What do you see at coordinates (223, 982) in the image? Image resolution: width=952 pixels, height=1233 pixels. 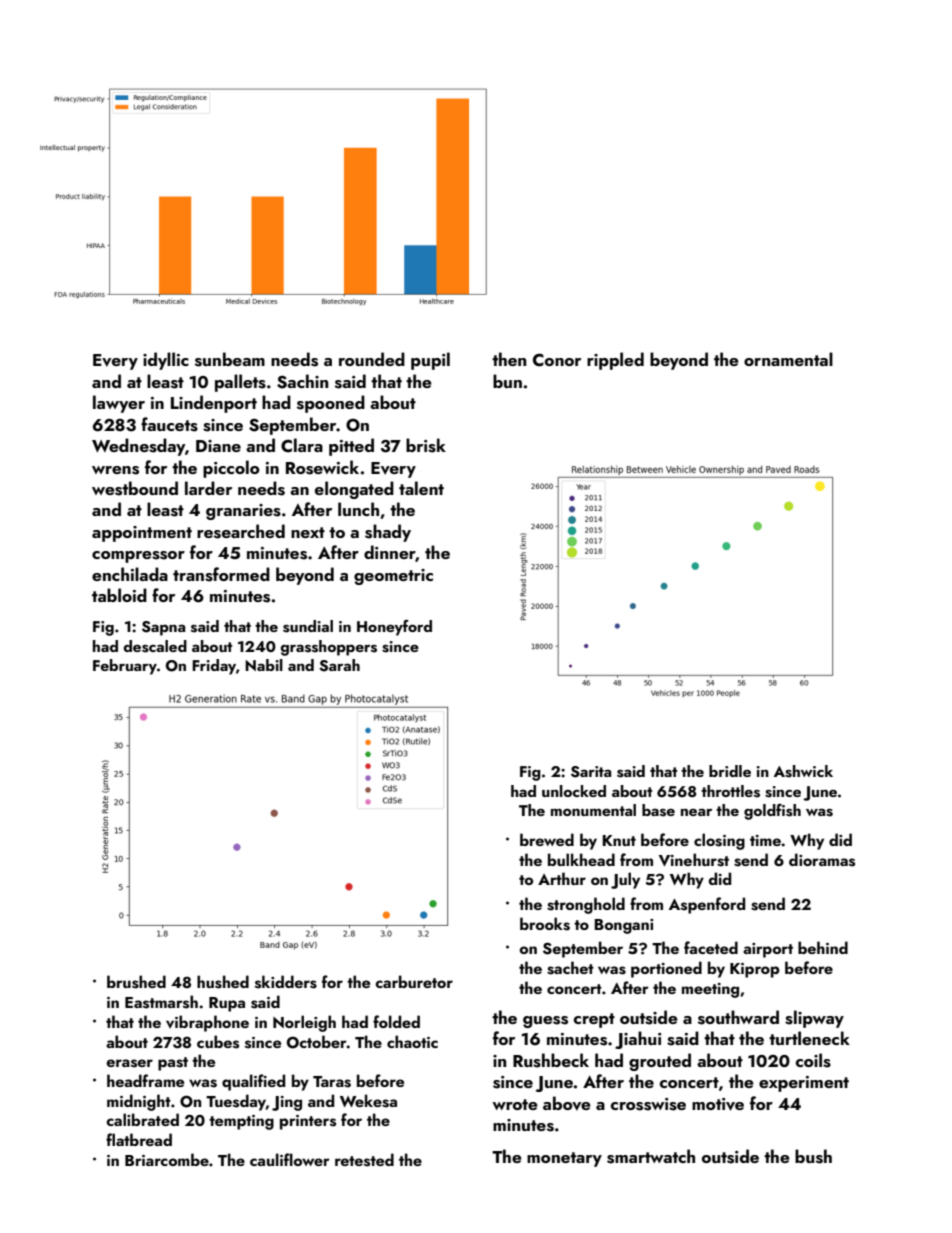 I see `hushed` at bounding box center [223, 982].
